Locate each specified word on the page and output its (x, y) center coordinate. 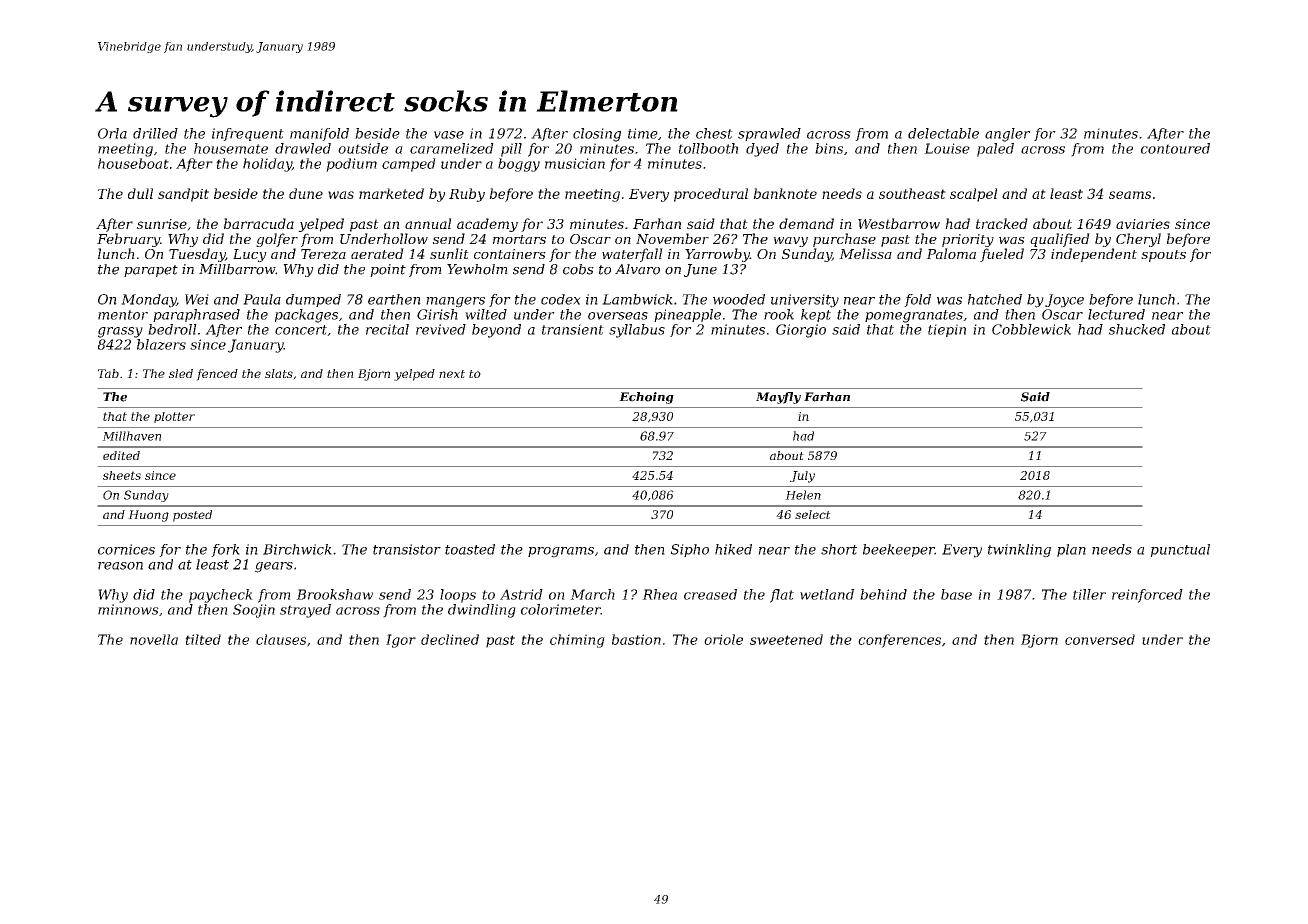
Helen (803, 495)
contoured (1175, 148)
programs (561, 552)
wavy (790, 242)
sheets (122, 475)
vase (449, 135)
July (802, 477)
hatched (995, 299)
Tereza (323, 254)
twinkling (1019, 551)
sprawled (769, 134)
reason (120, 566)
